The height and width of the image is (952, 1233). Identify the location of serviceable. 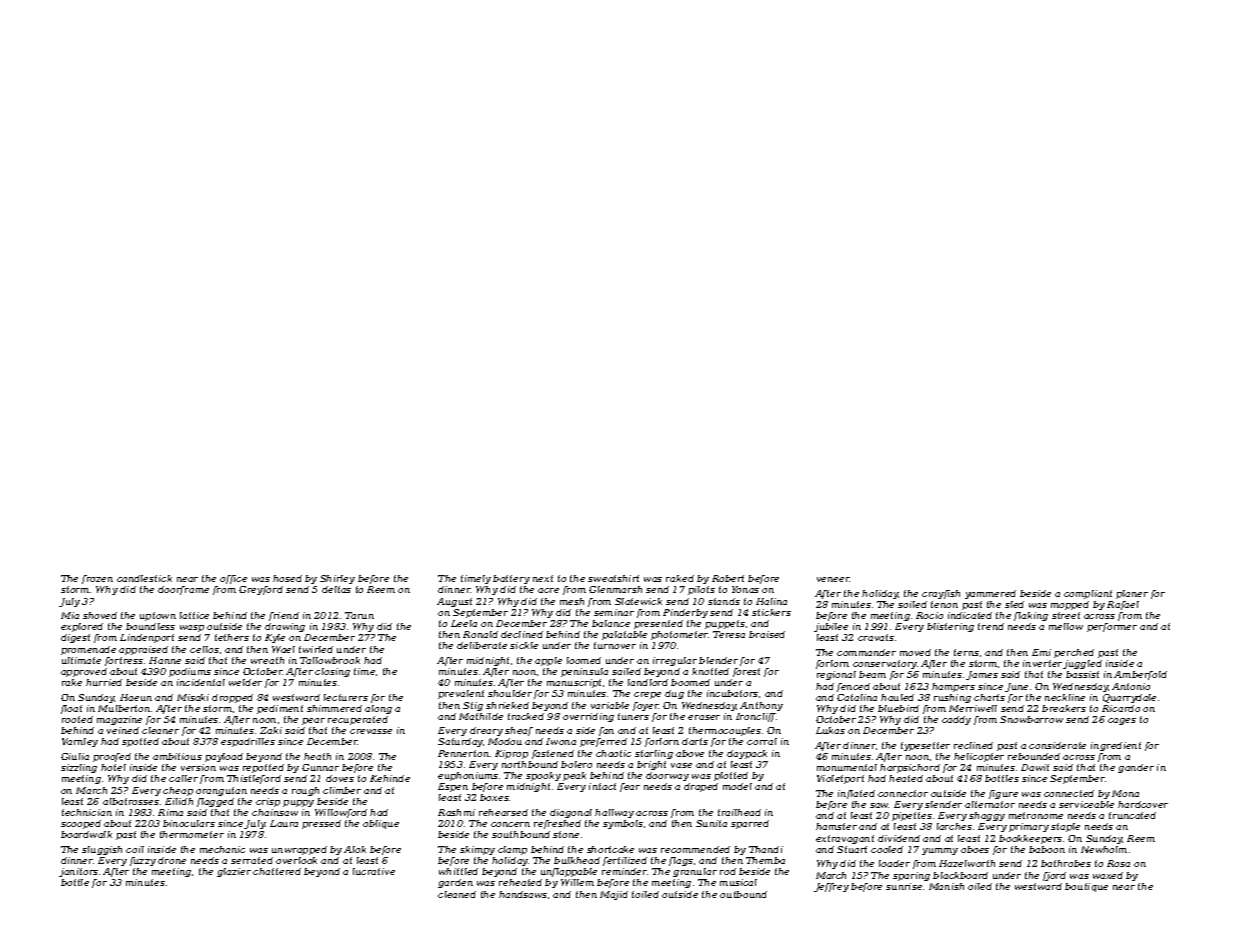
(1086, 804).
